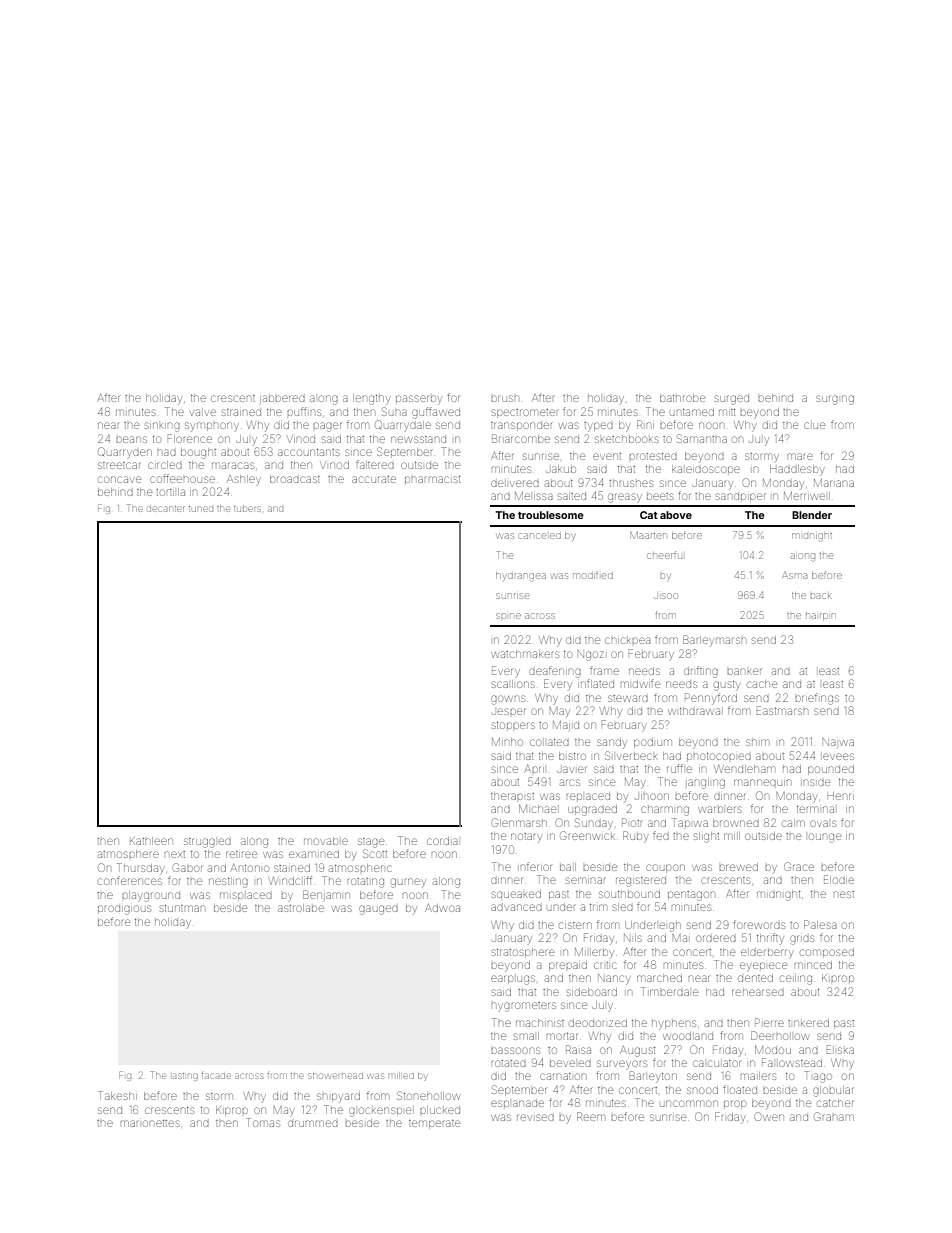 The height and width of the document is (1233, 952). Describe the element at coordinates (817, 699) in the document. I see `briefings` at that location.
